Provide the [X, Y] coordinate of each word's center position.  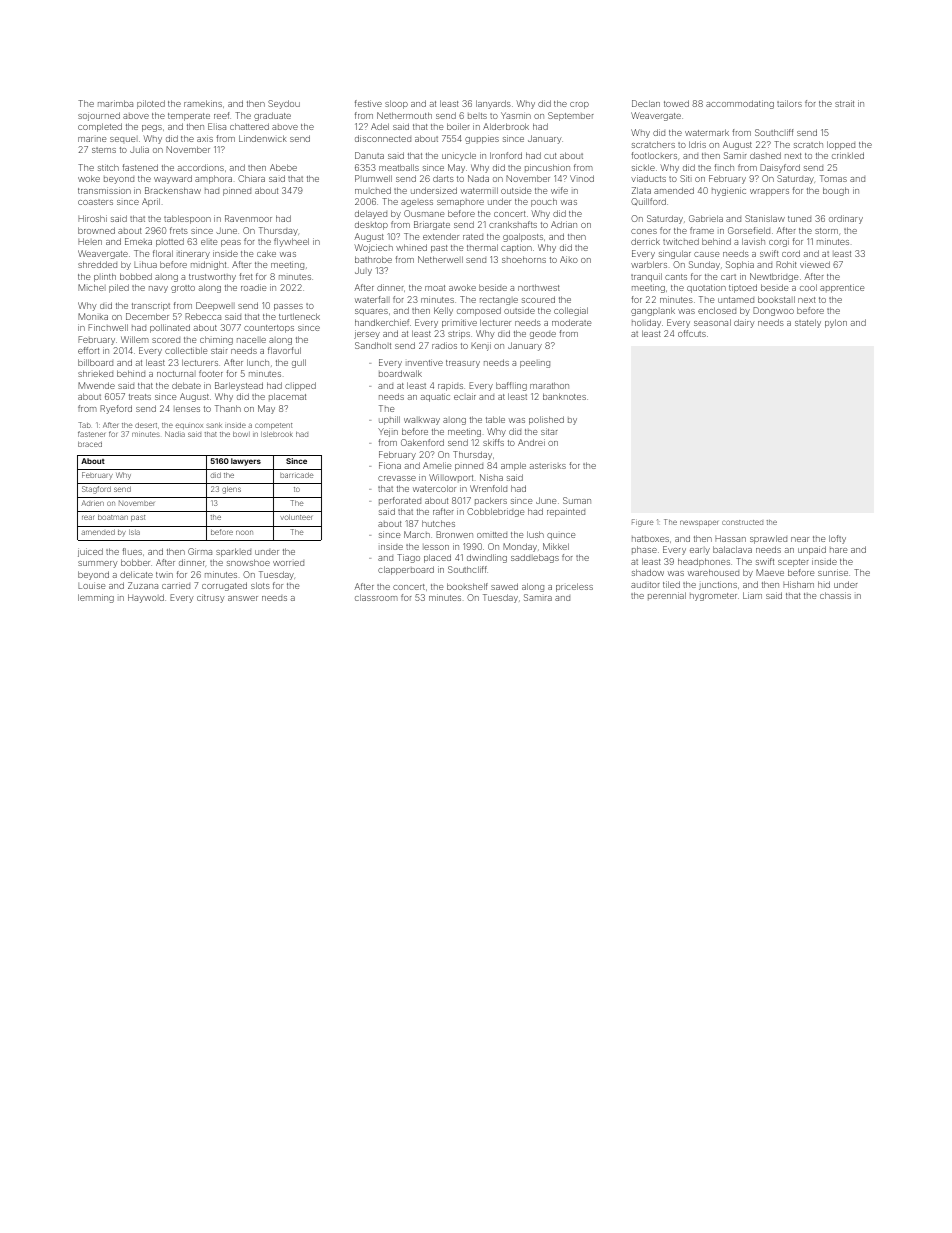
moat [435, 288]
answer [243, 598]
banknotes [564, 396]
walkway [422, 421]
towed [676, 103]
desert [146, 425]
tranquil [646, 277]
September [571, 116]
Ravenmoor [248, 218]
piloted [151, 104]
